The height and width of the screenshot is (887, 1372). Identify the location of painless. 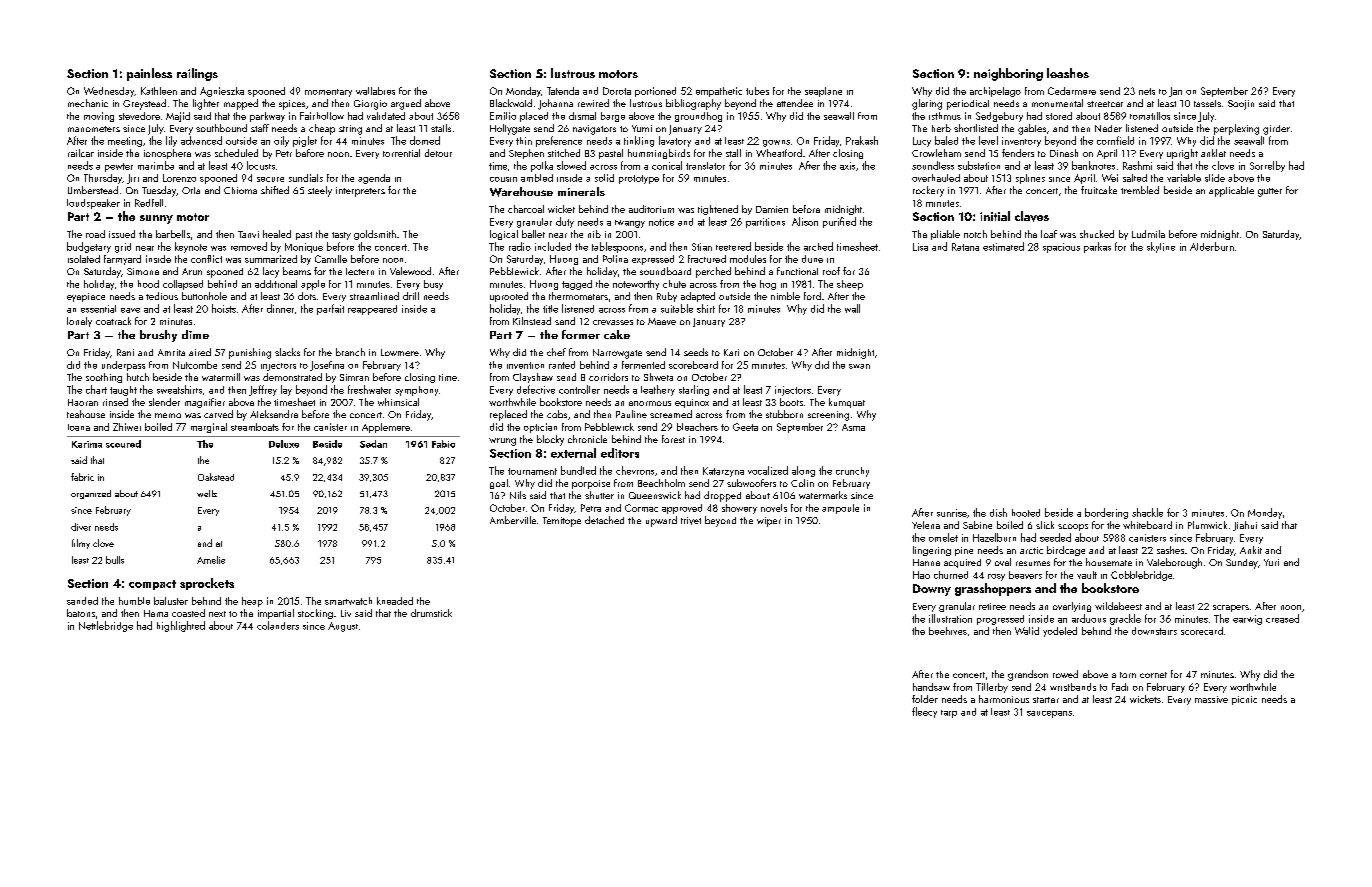
(149, 74).
